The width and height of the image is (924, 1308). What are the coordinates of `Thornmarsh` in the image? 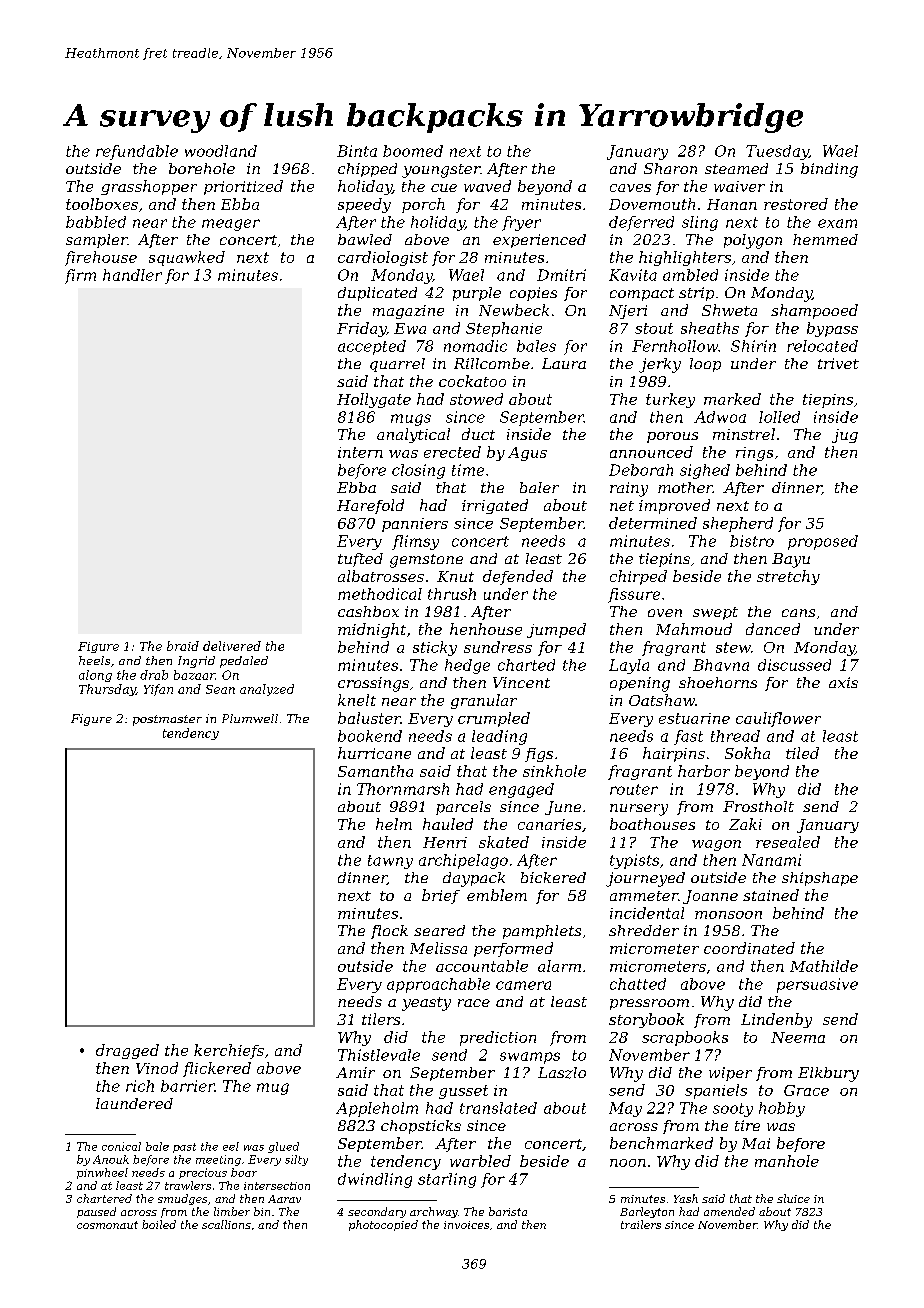 It's located at (403, 789).
